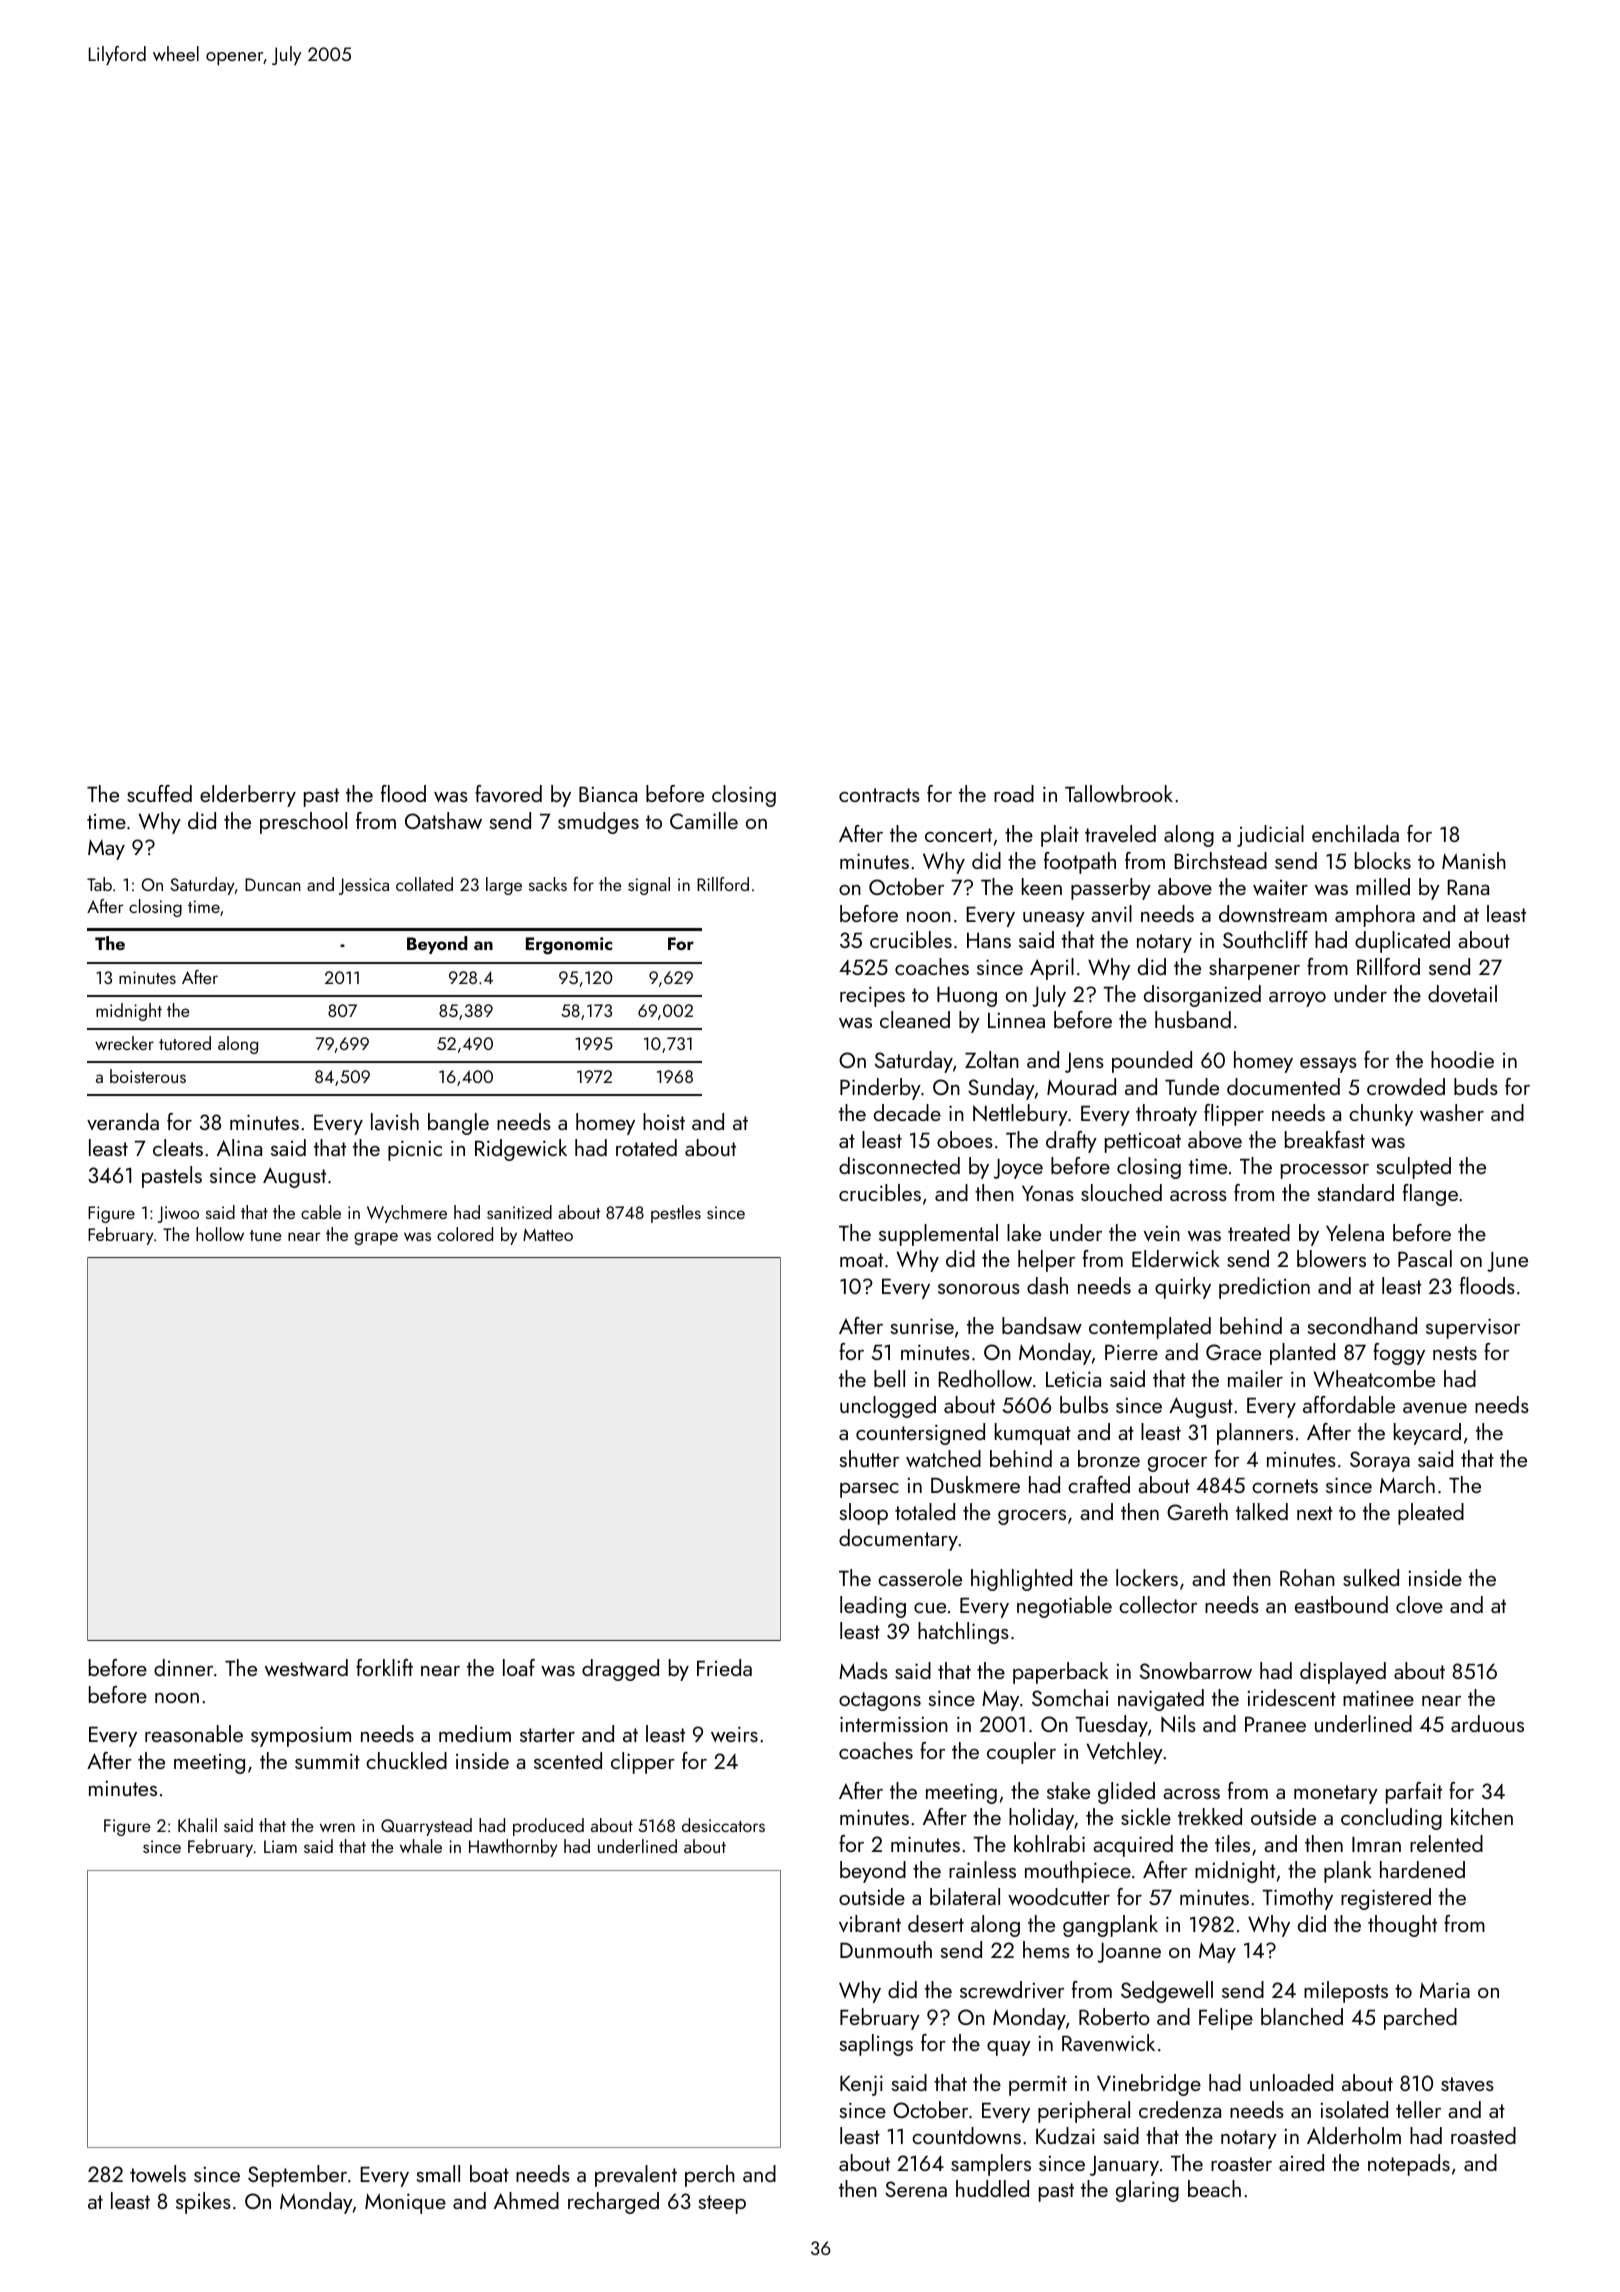 The width and height of the screenshot is (1620, 2292). Describe the element at coordinates (1376, 1844) in the screenshot. I see `Imran` at that location.
